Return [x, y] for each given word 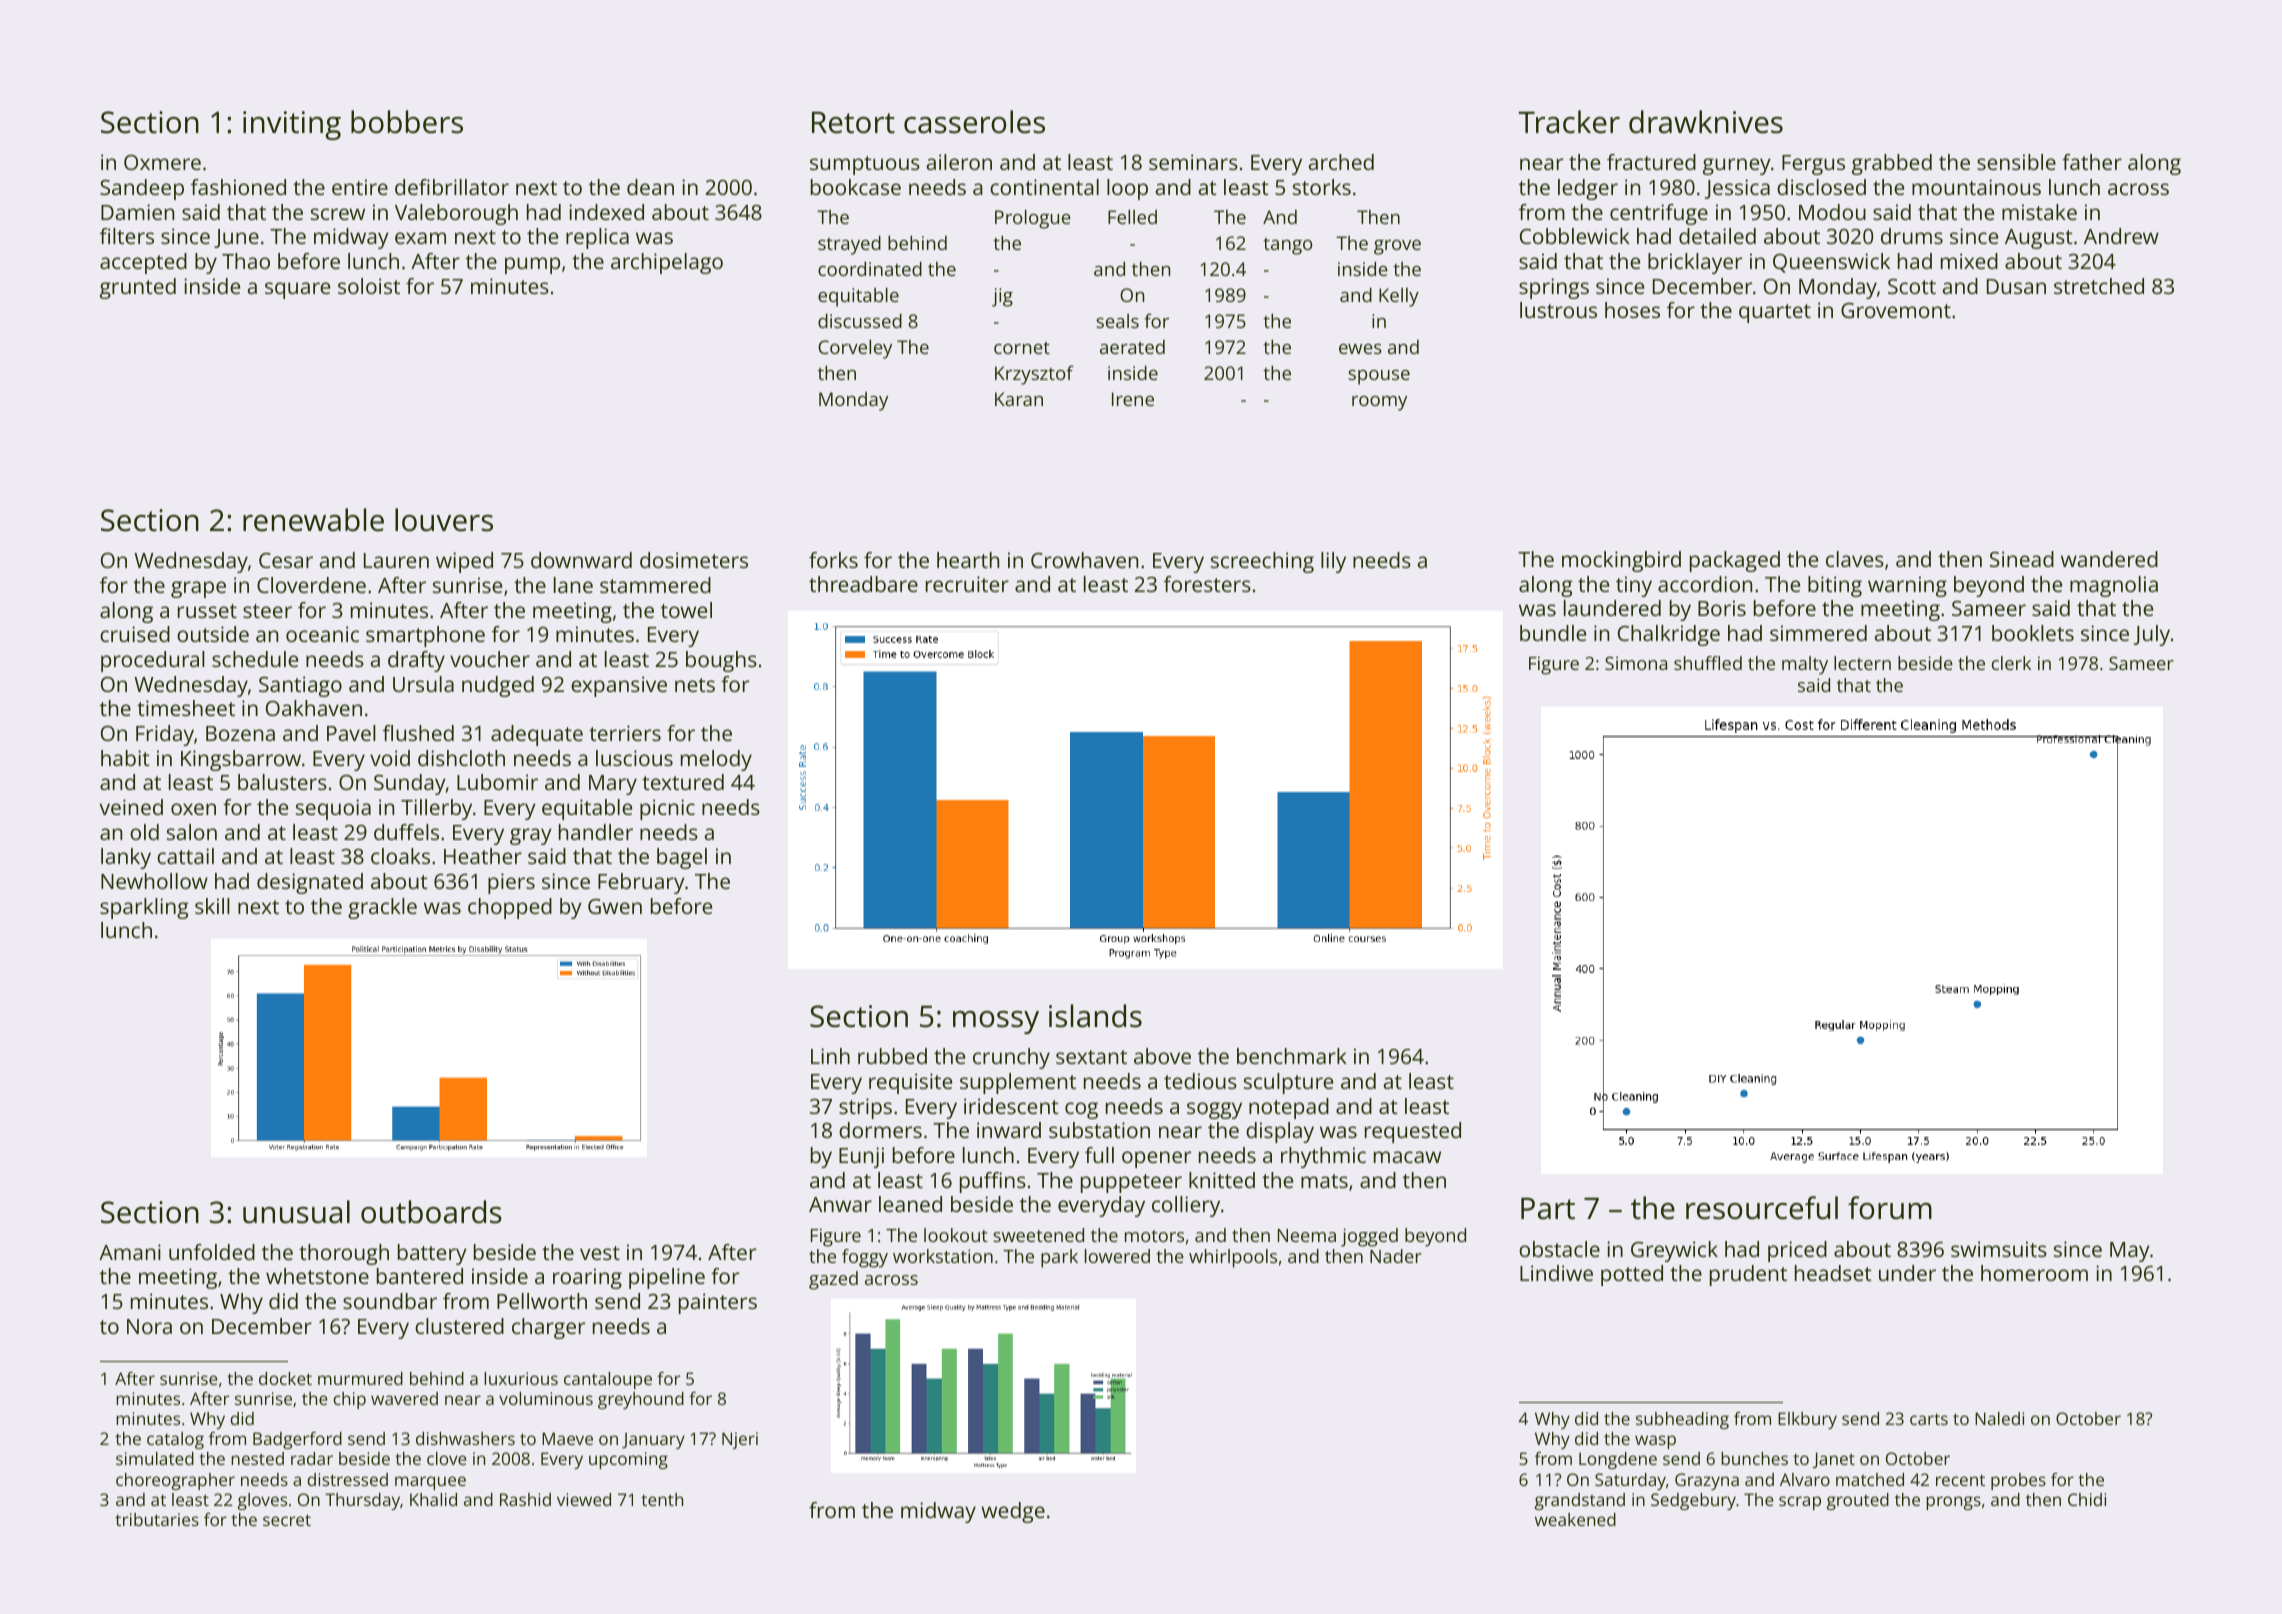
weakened [1575, 1519]
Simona [1636, 663]
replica [597, 238]
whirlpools [1233, 1258]
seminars [1193, 162]
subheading [1682, 1420]
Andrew [2121, 236]
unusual [296, 1212]
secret [287, 1520]
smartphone [425, 636]
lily [1333, 562]
